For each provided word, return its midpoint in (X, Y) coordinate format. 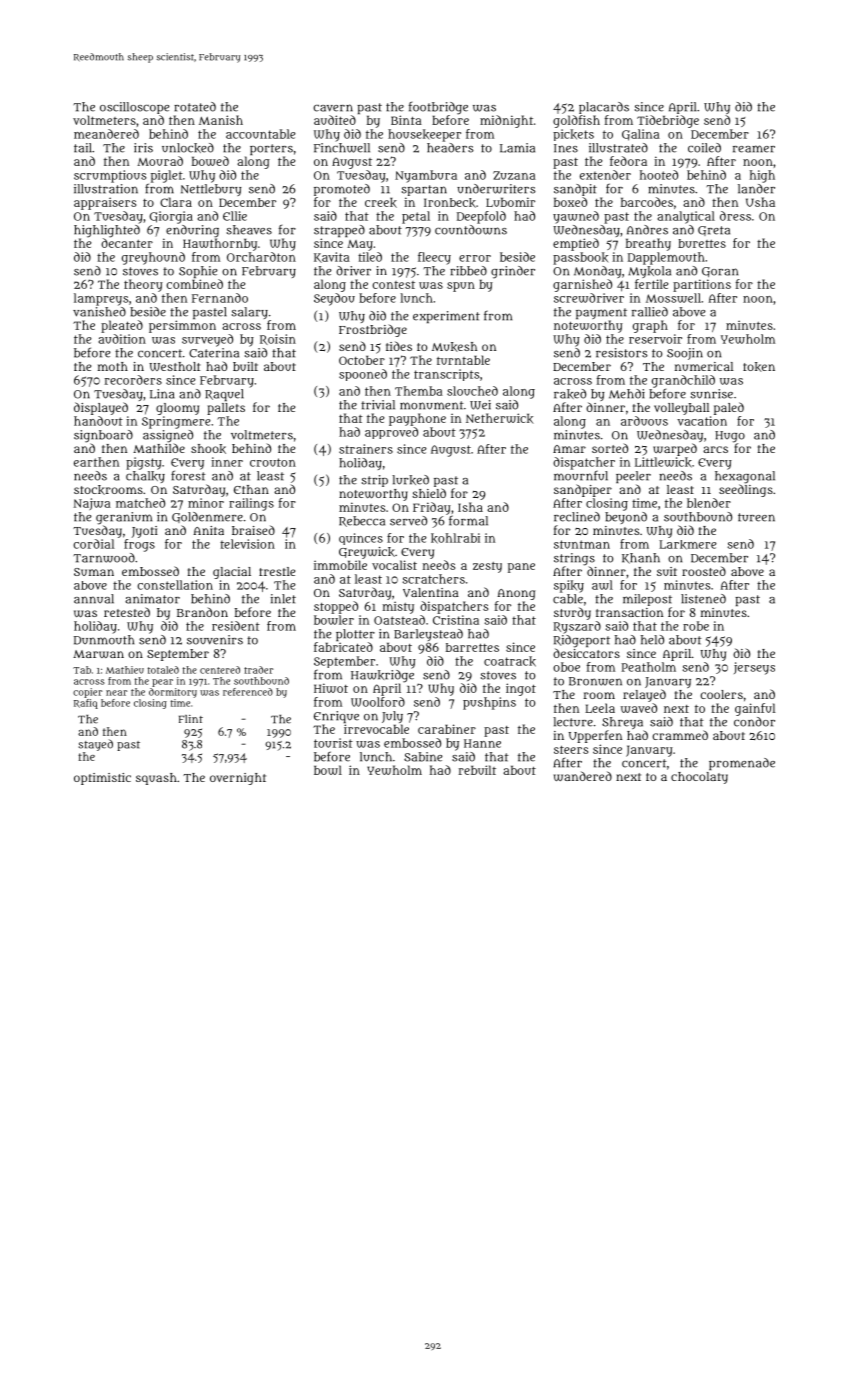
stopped (336, 607)
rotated (195, 107)
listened (703, 599)
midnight (506, 121)
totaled (163, 670)
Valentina (431, 592)
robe (696, 626)
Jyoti (145, 532)
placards (604, 108)
